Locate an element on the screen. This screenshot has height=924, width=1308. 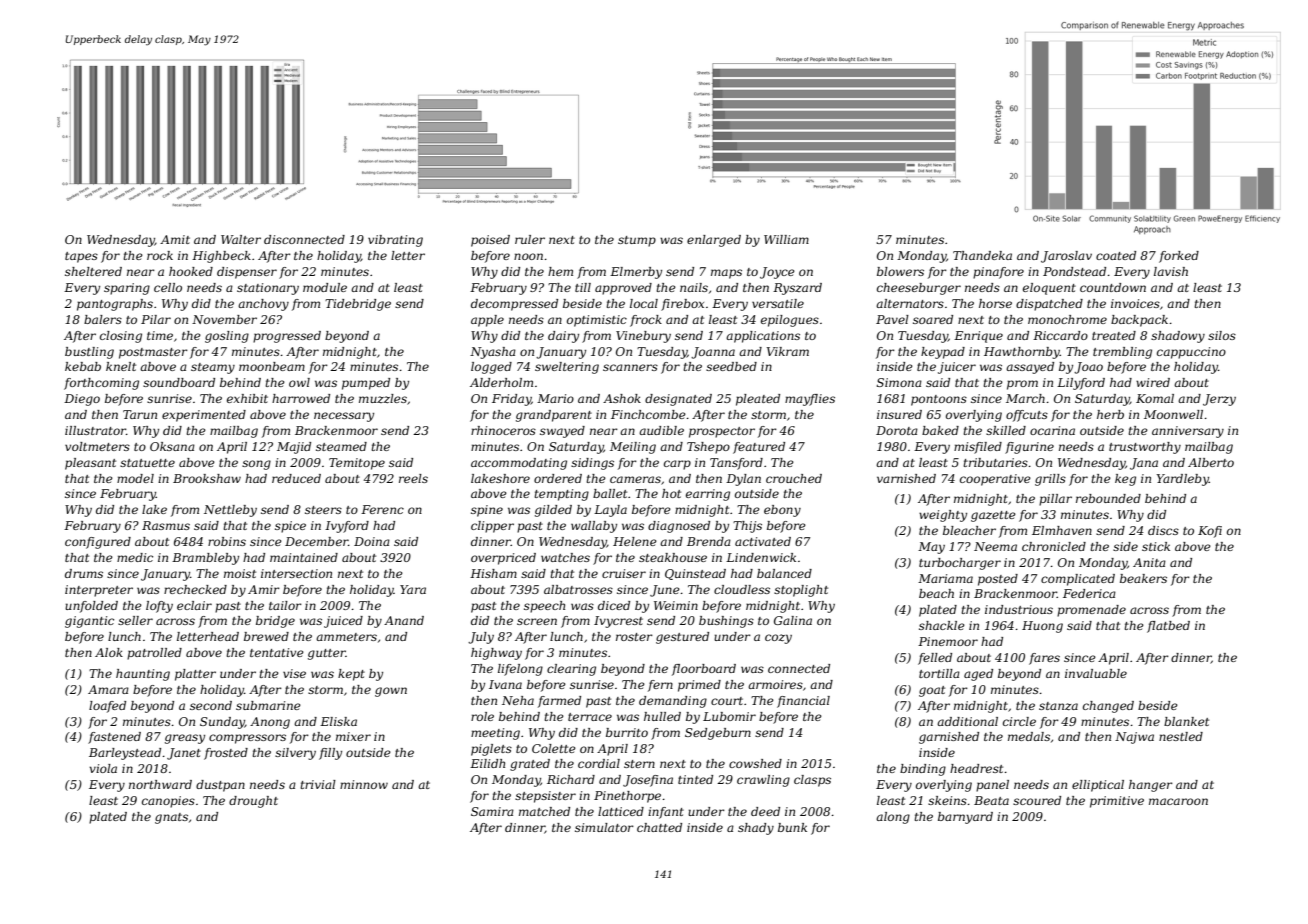
Pilar is located at coordinates (156, 319).
